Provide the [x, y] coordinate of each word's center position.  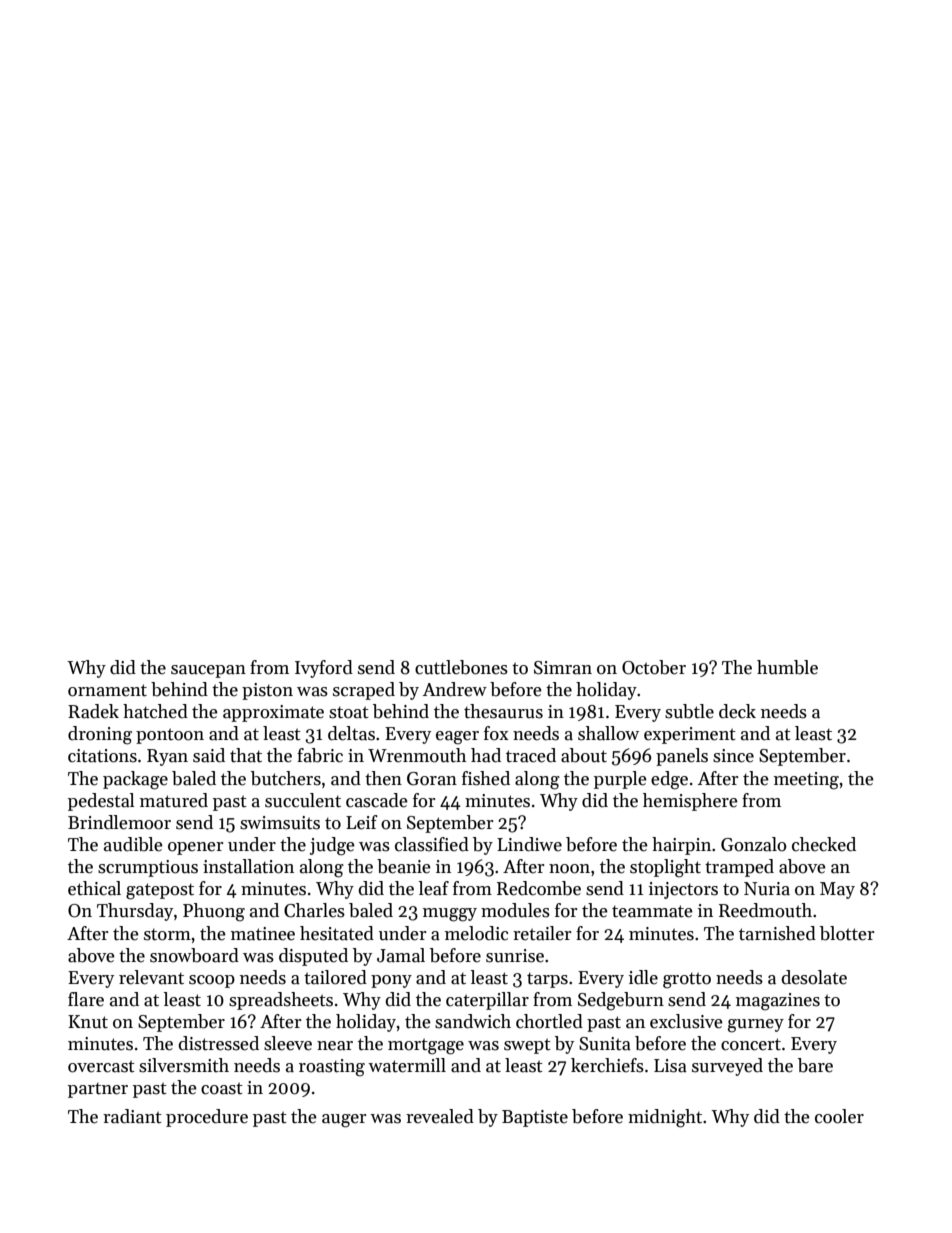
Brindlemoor [119, 822]
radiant [132, 1116]
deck [737, 711]
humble [787, 667]
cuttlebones [461, 667]
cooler [839, 1116]
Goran [432, 779]
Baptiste [535, 1118]
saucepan [208, 671]
